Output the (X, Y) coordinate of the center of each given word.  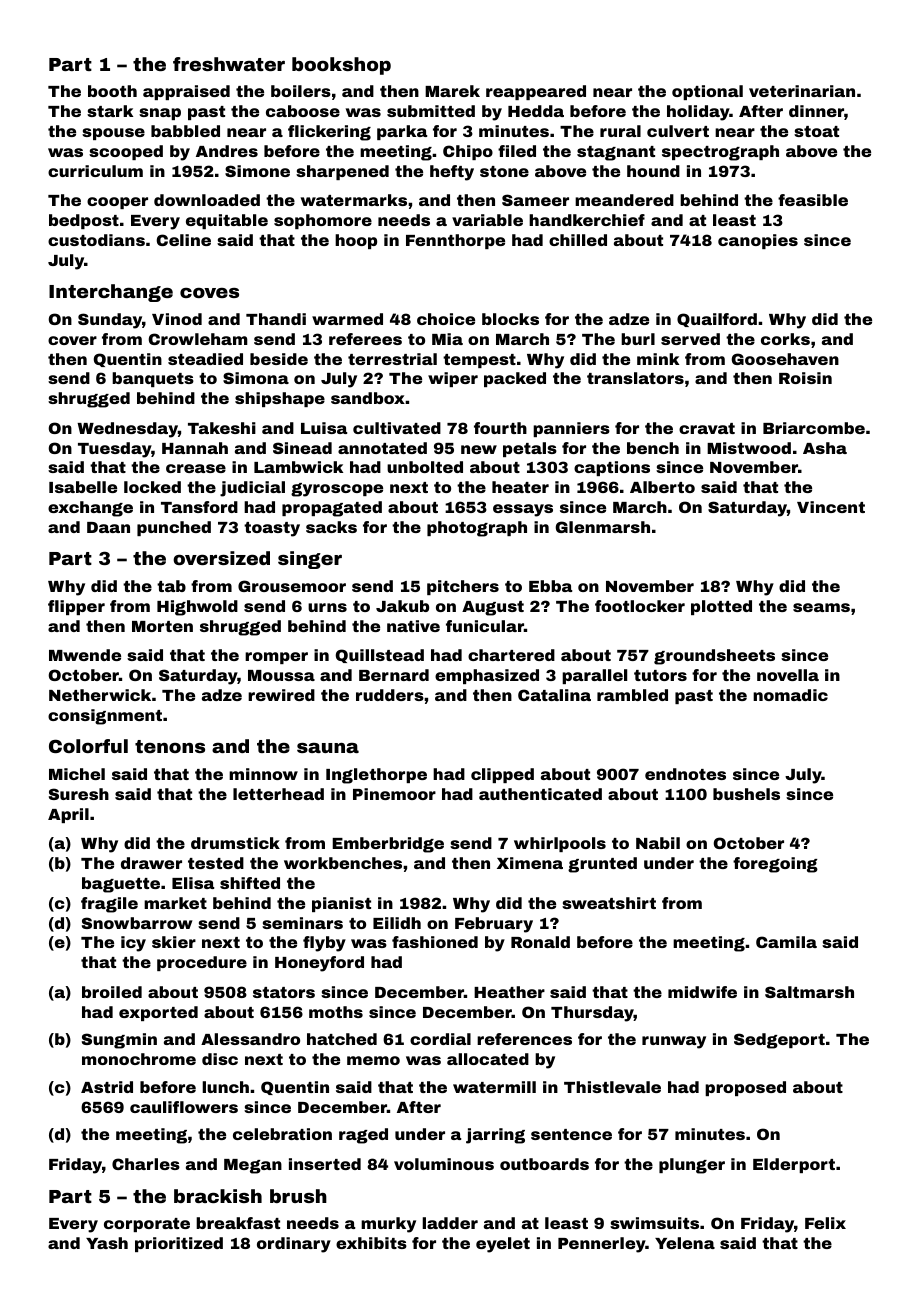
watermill (494, 1087)
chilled (578, 240)
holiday (698, 113)
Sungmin (119, 1041)
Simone (257, 171)
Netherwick (100, 695)
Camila (786, 942)
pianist (341, 904)
